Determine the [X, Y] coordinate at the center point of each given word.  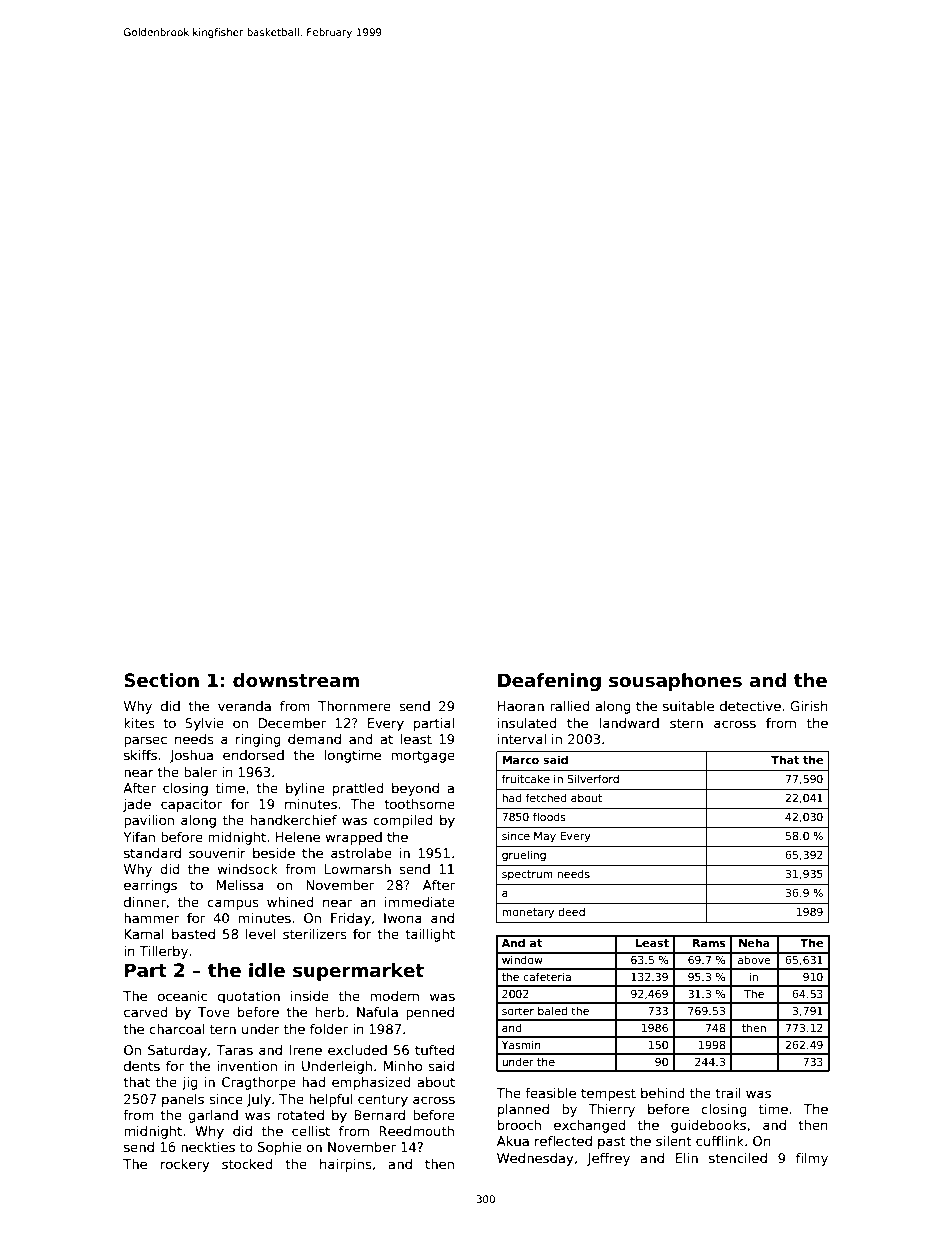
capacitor [191, 805]
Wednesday [535, 1159]
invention [247, 1066]
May [545, 837]
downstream [296, 680]
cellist [311, 1131]
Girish [809, 706]
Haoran [521, 706]
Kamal [144, 934]
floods [549, 816]
